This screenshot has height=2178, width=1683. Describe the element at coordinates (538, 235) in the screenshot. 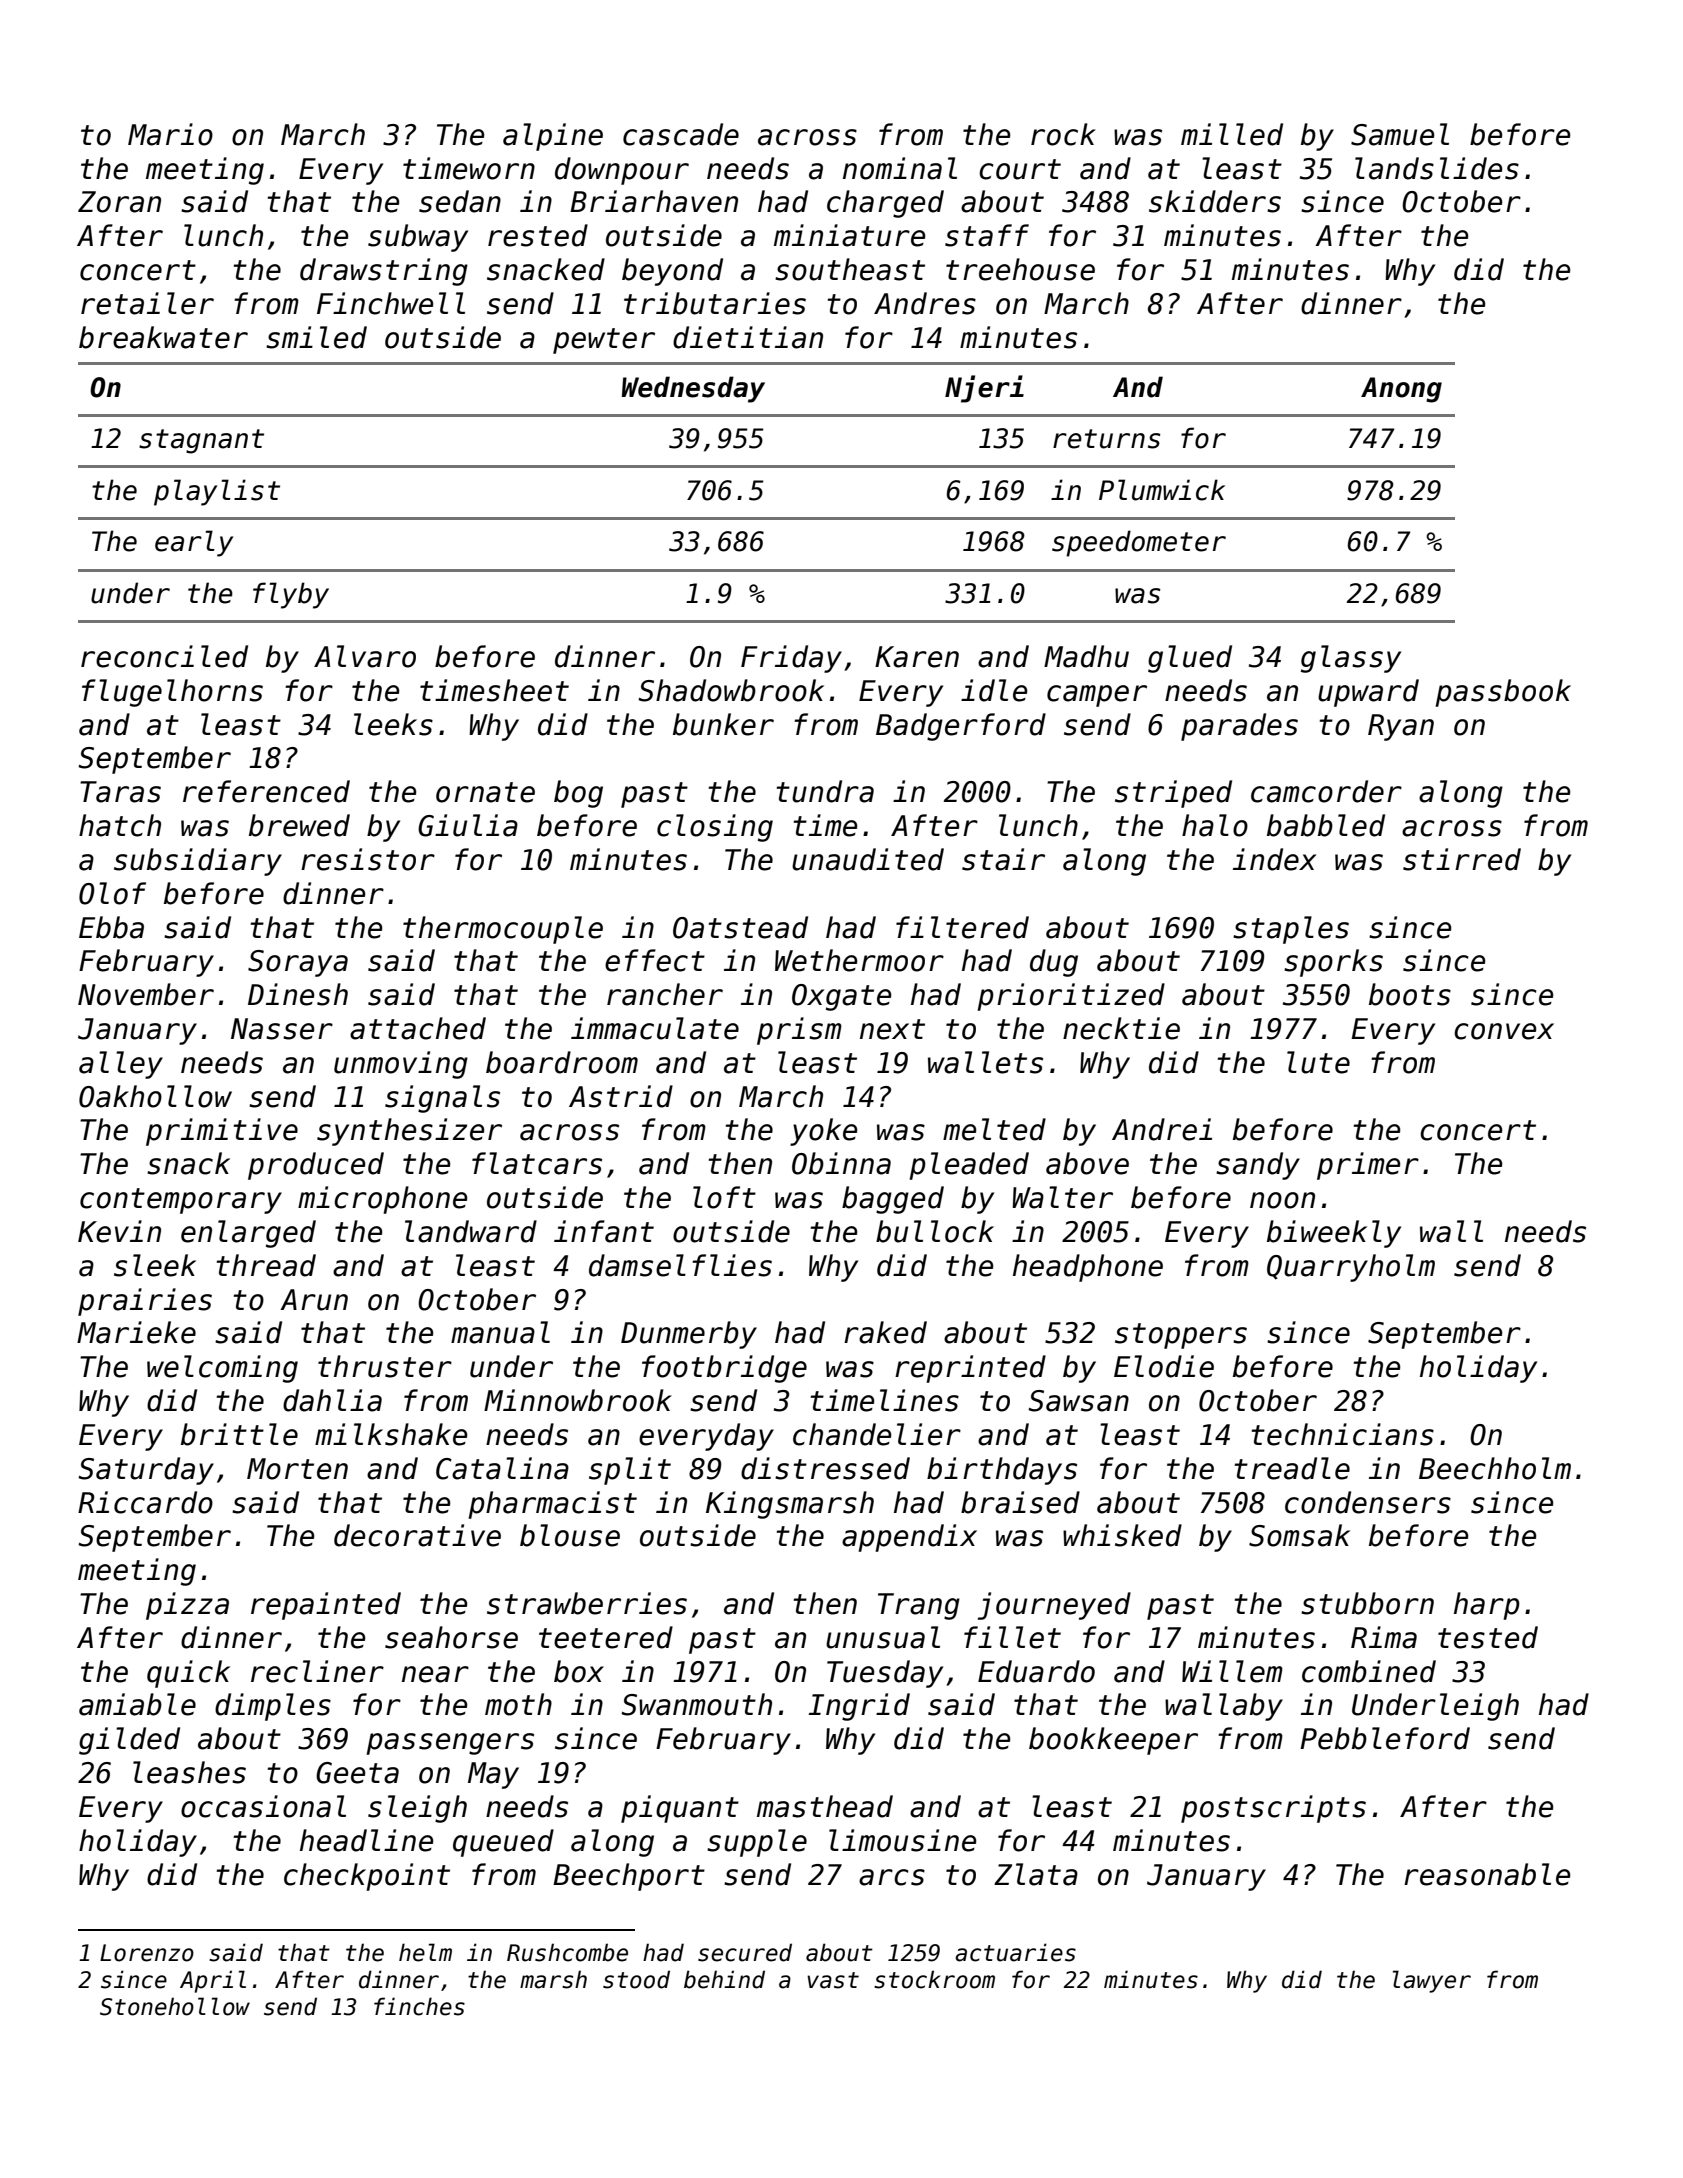

I see `rested` at that location.
